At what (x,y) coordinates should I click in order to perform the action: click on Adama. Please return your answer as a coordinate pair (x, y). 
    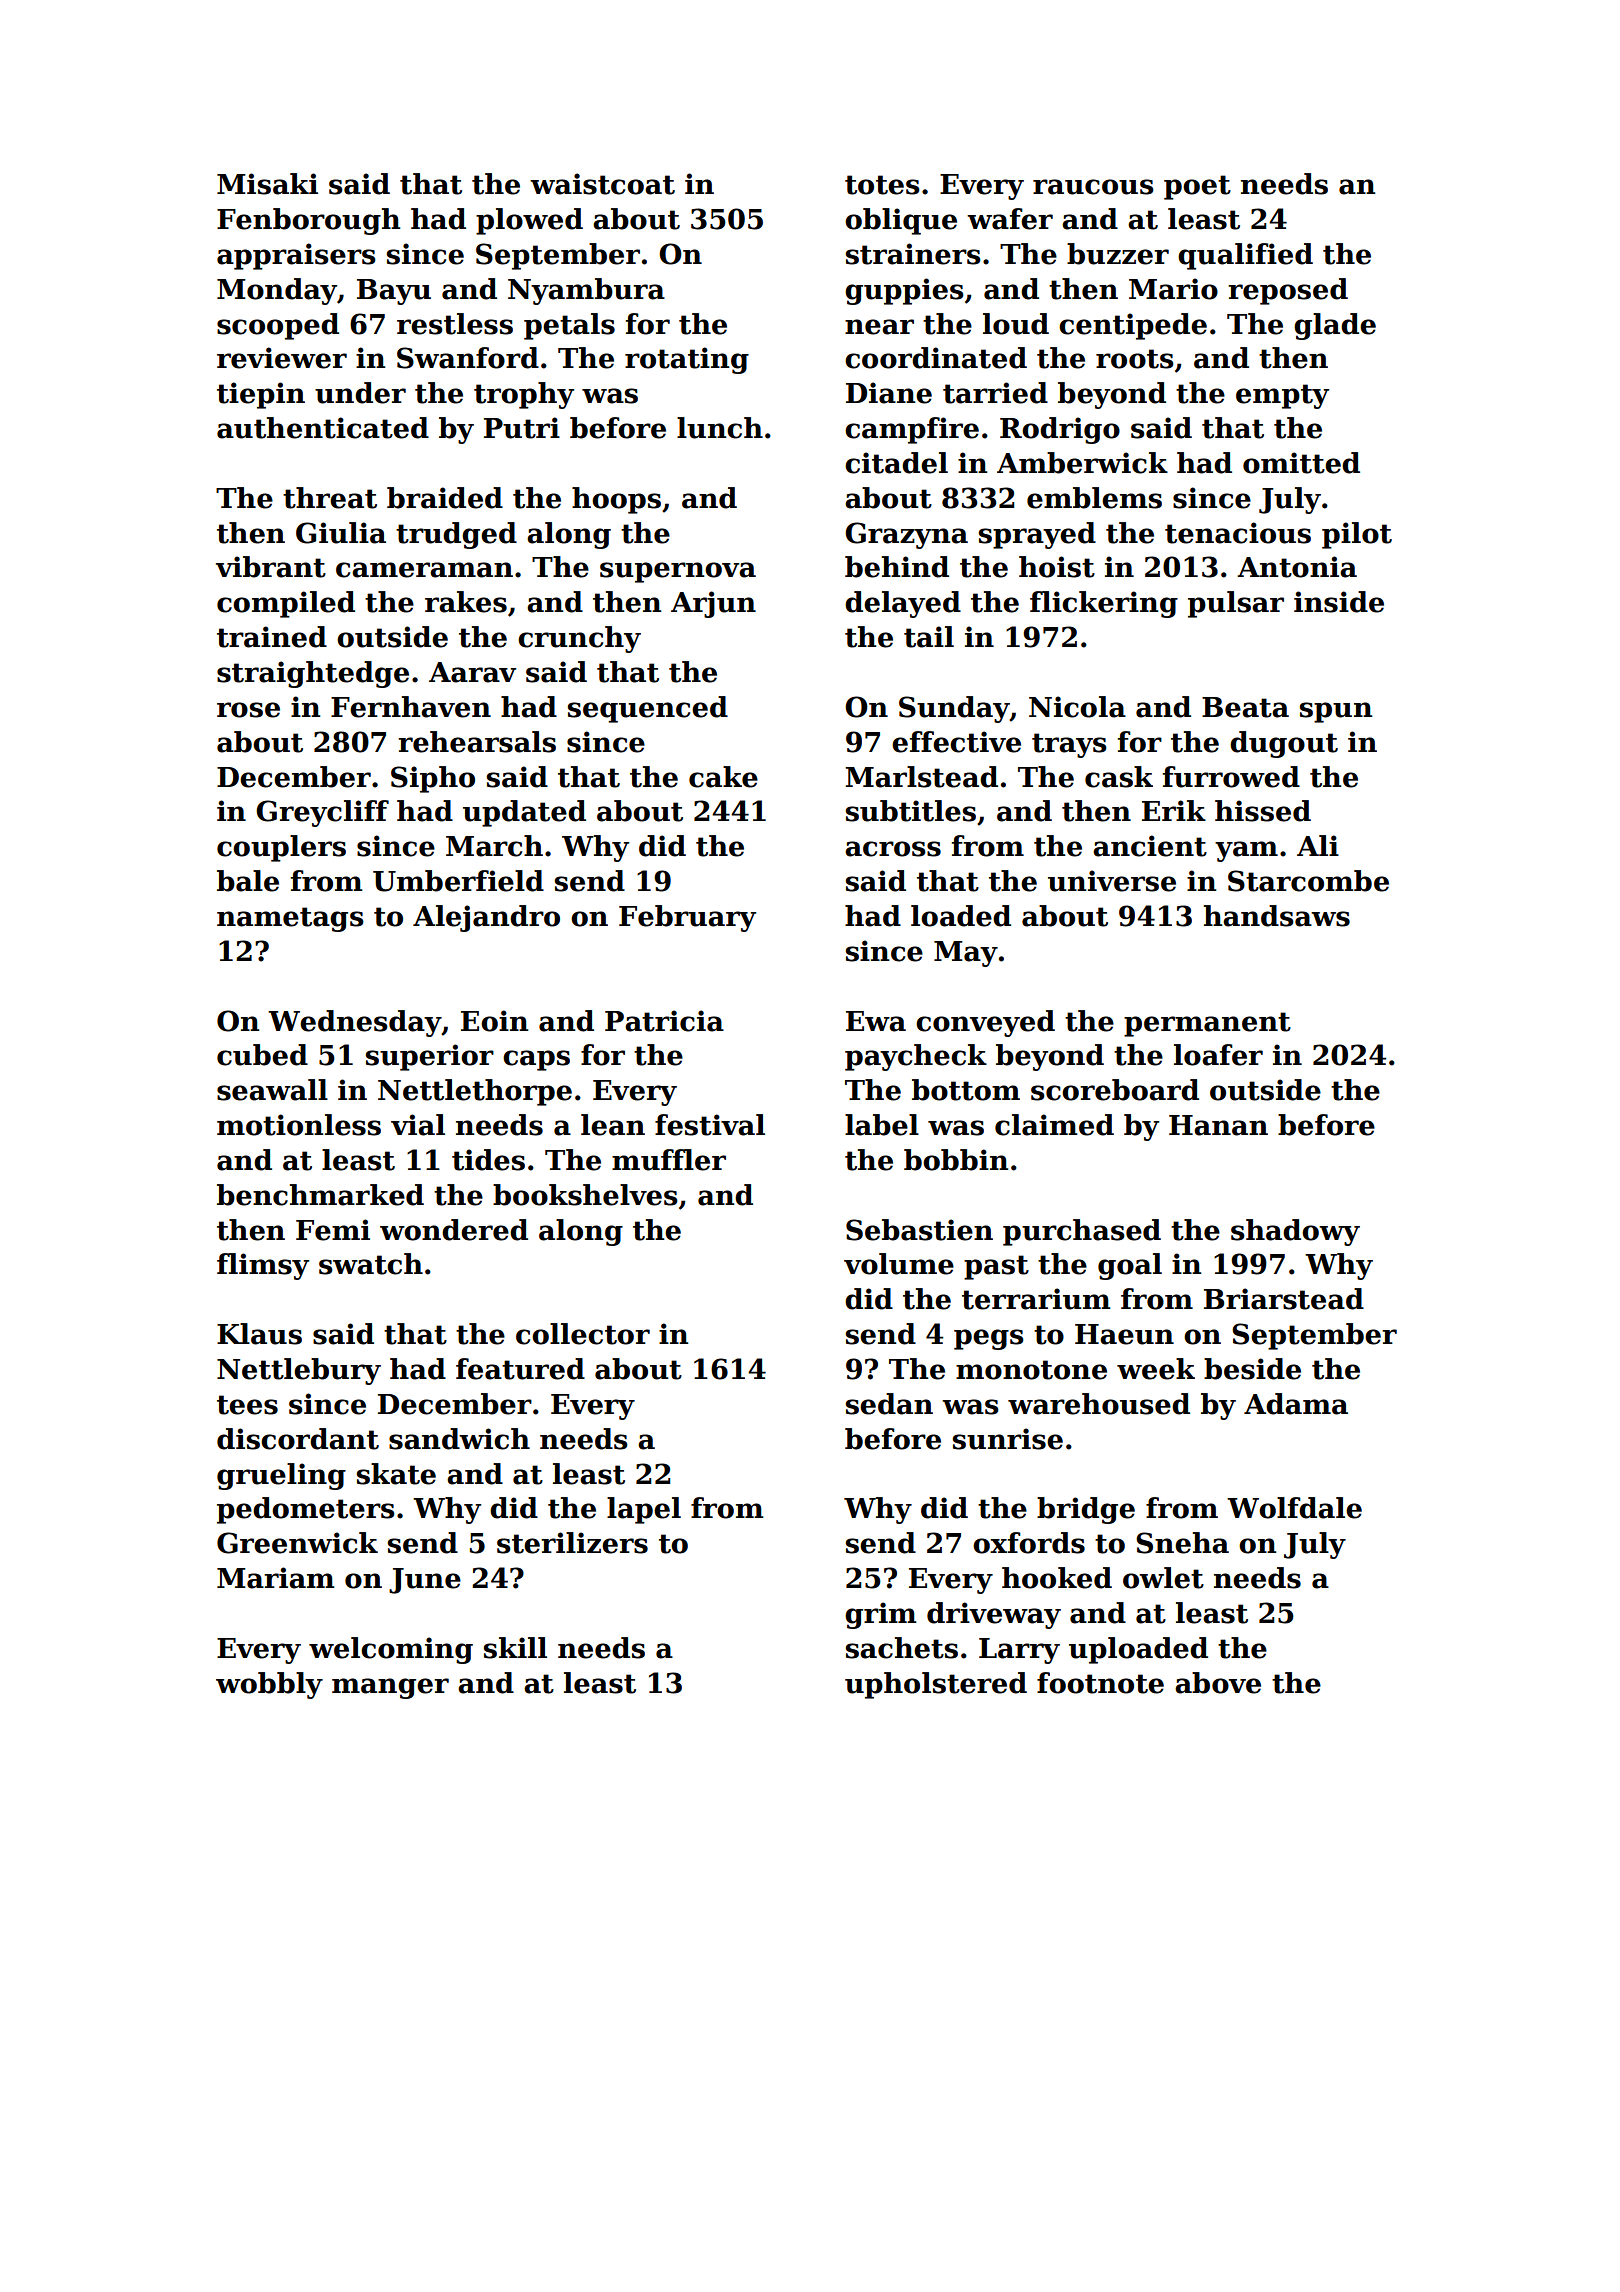
    Looking at the image, I should click on (1296, 1404).
